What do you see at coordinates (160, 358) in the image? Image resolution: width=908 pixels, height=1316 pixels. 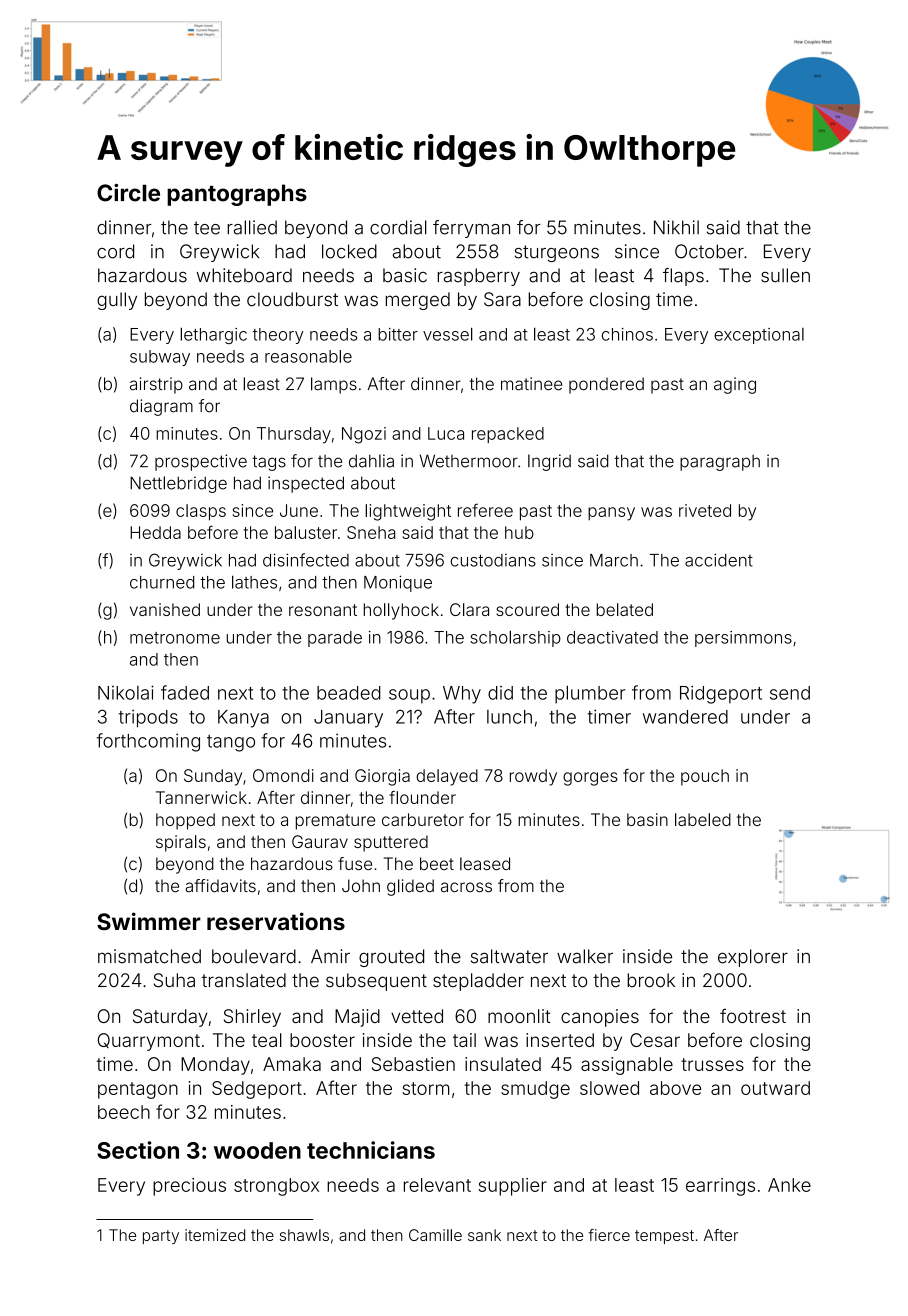 I see `subway` at bounding box center [160, 358].
